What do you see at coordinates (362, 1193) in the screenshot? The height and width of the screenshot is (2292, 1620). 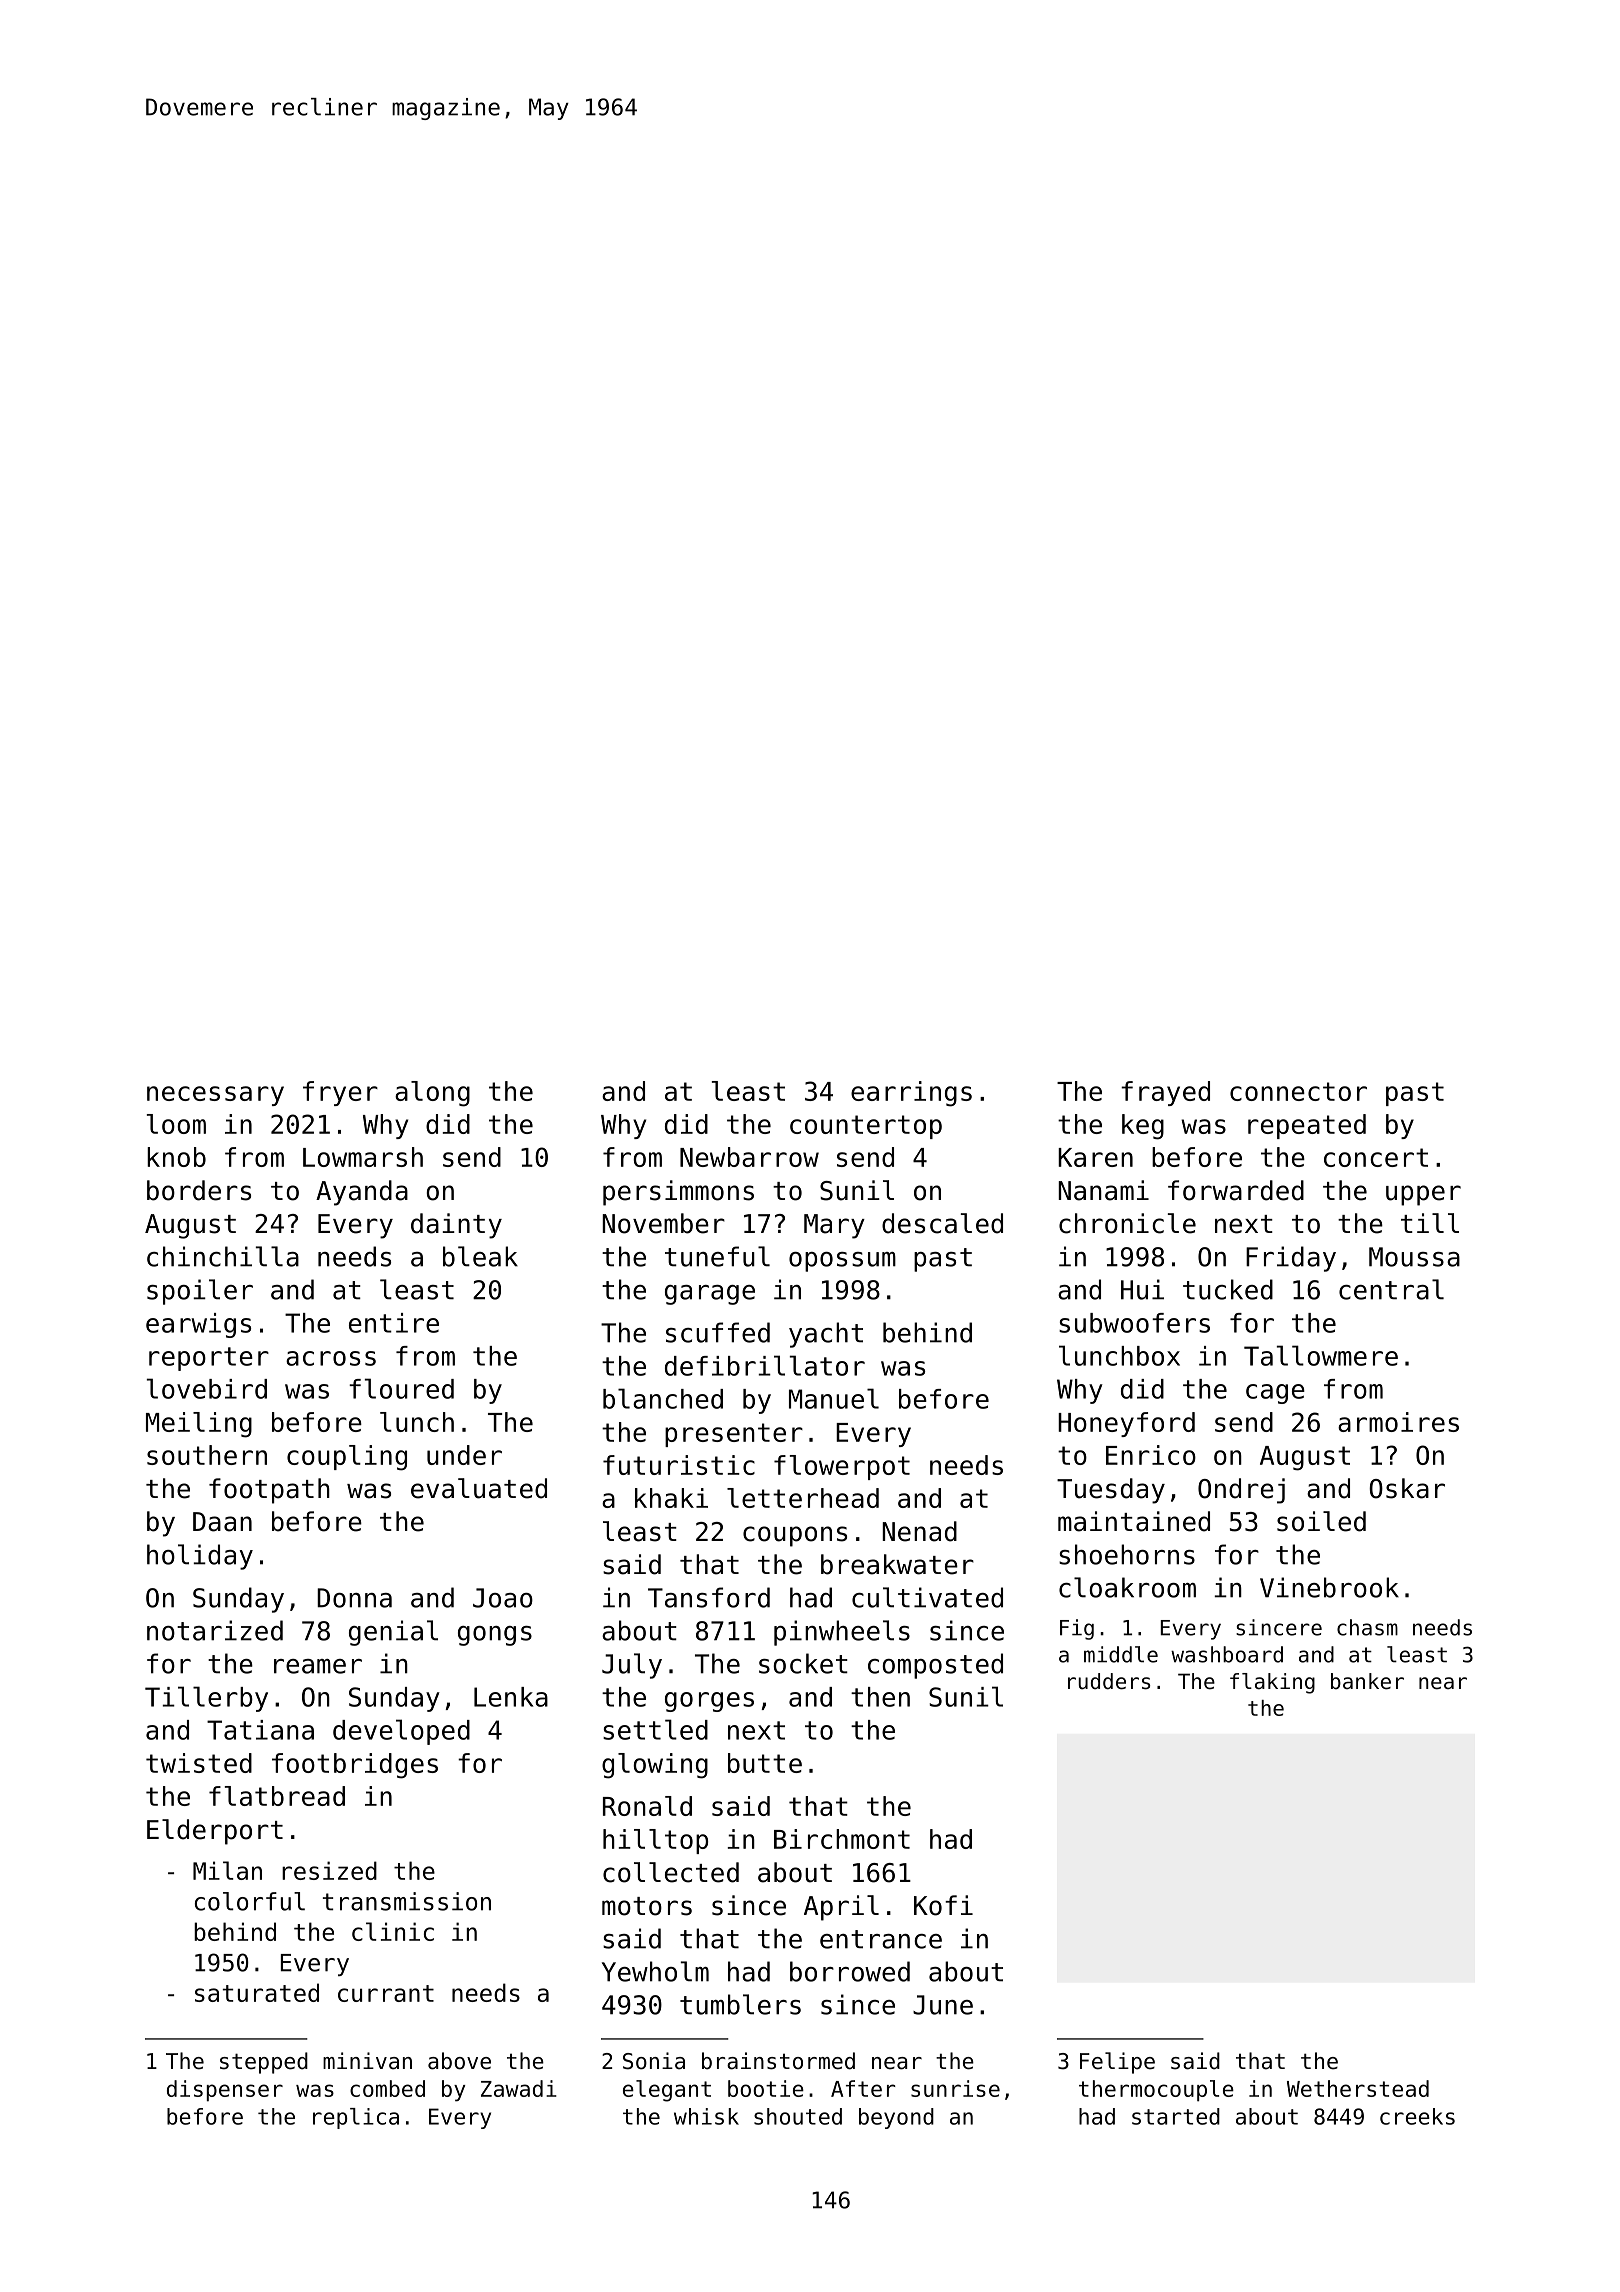 I see `Ayanda` at bounding box center [362, 1193].
